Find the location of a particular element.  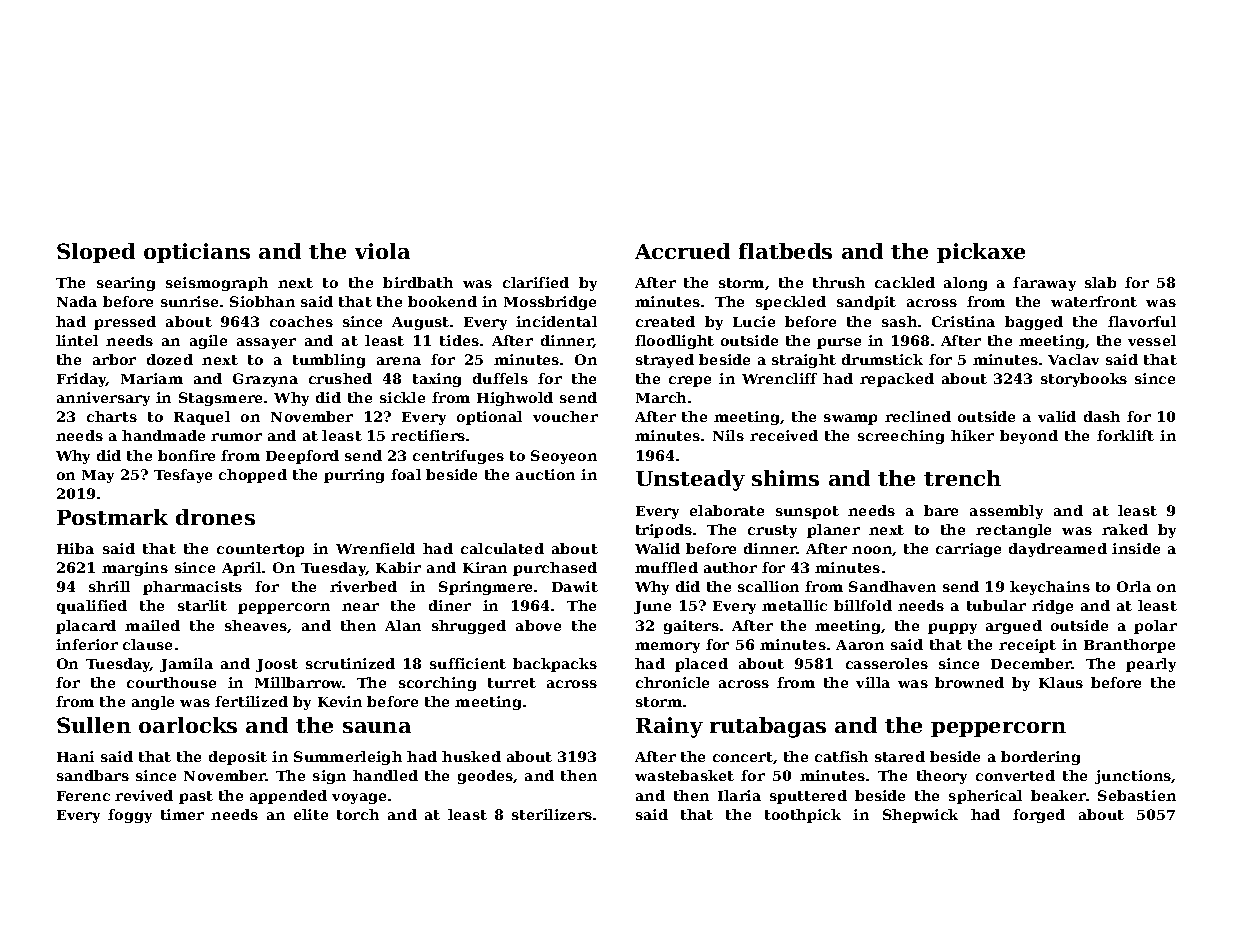

pickaxe is located at coordinates (981, 253).
